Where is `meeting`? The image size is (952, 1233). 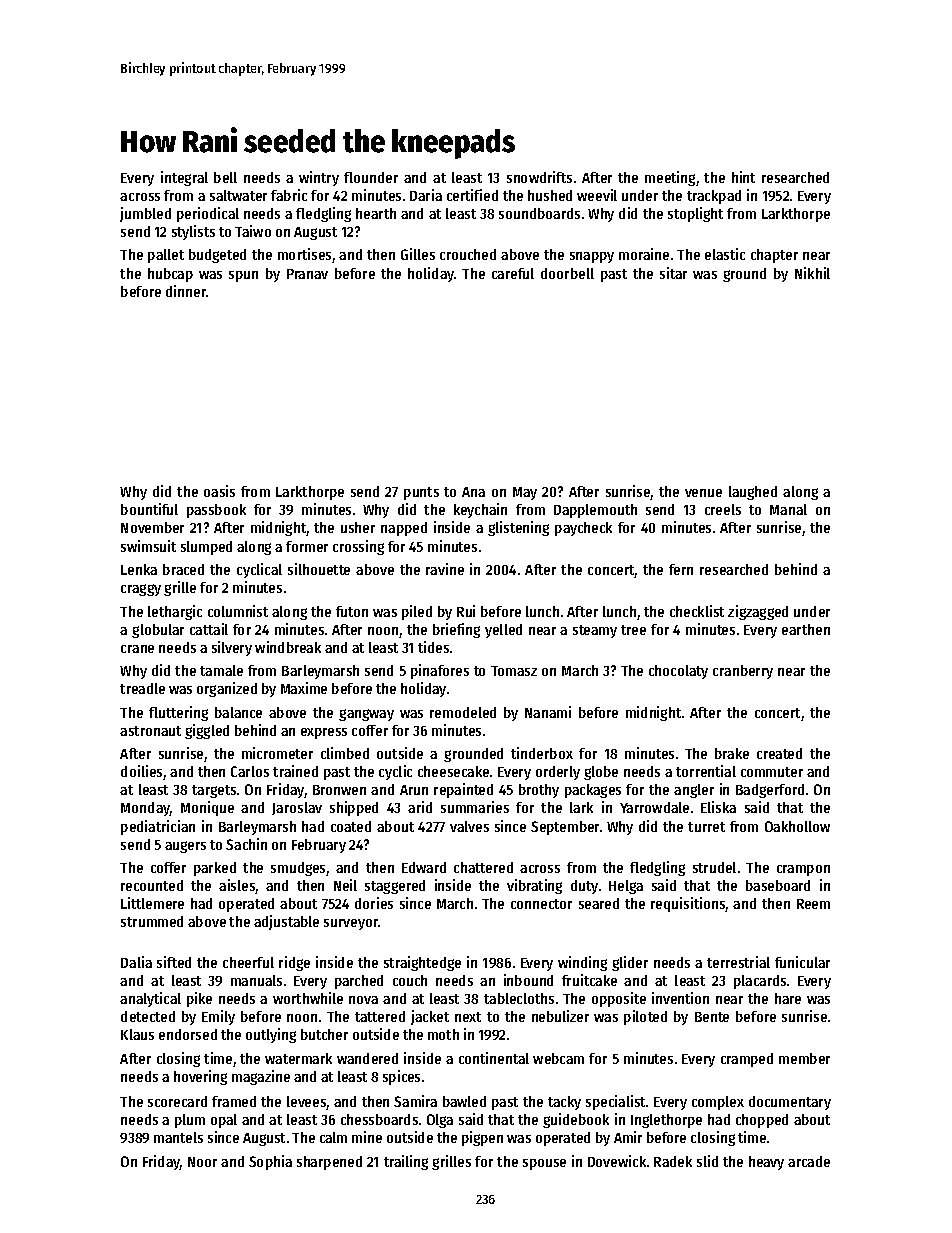
meeting is located at coordinates (670, 178).
